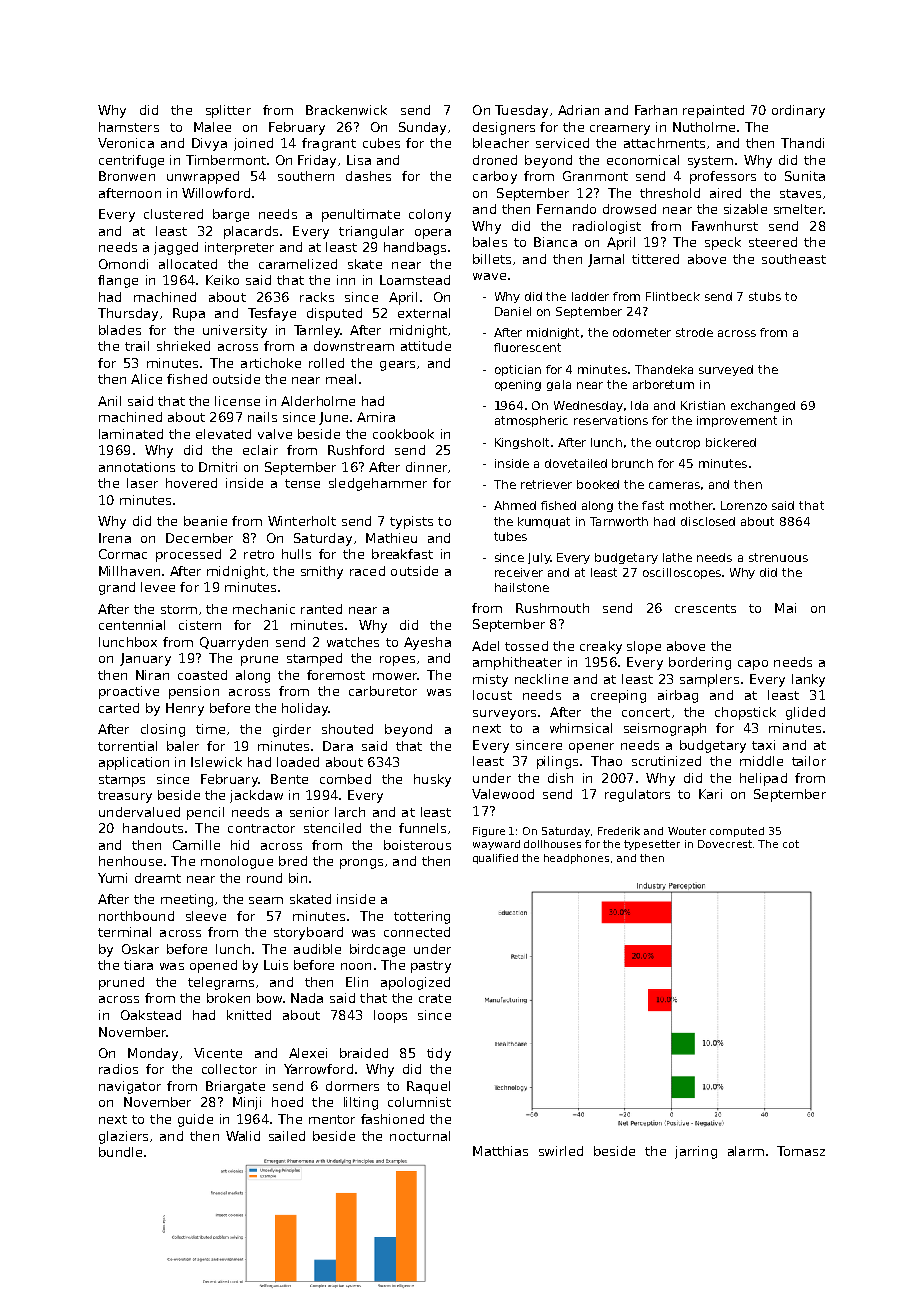 The image size is (924, 1308). I want to click on glided, so click(805, 713).
